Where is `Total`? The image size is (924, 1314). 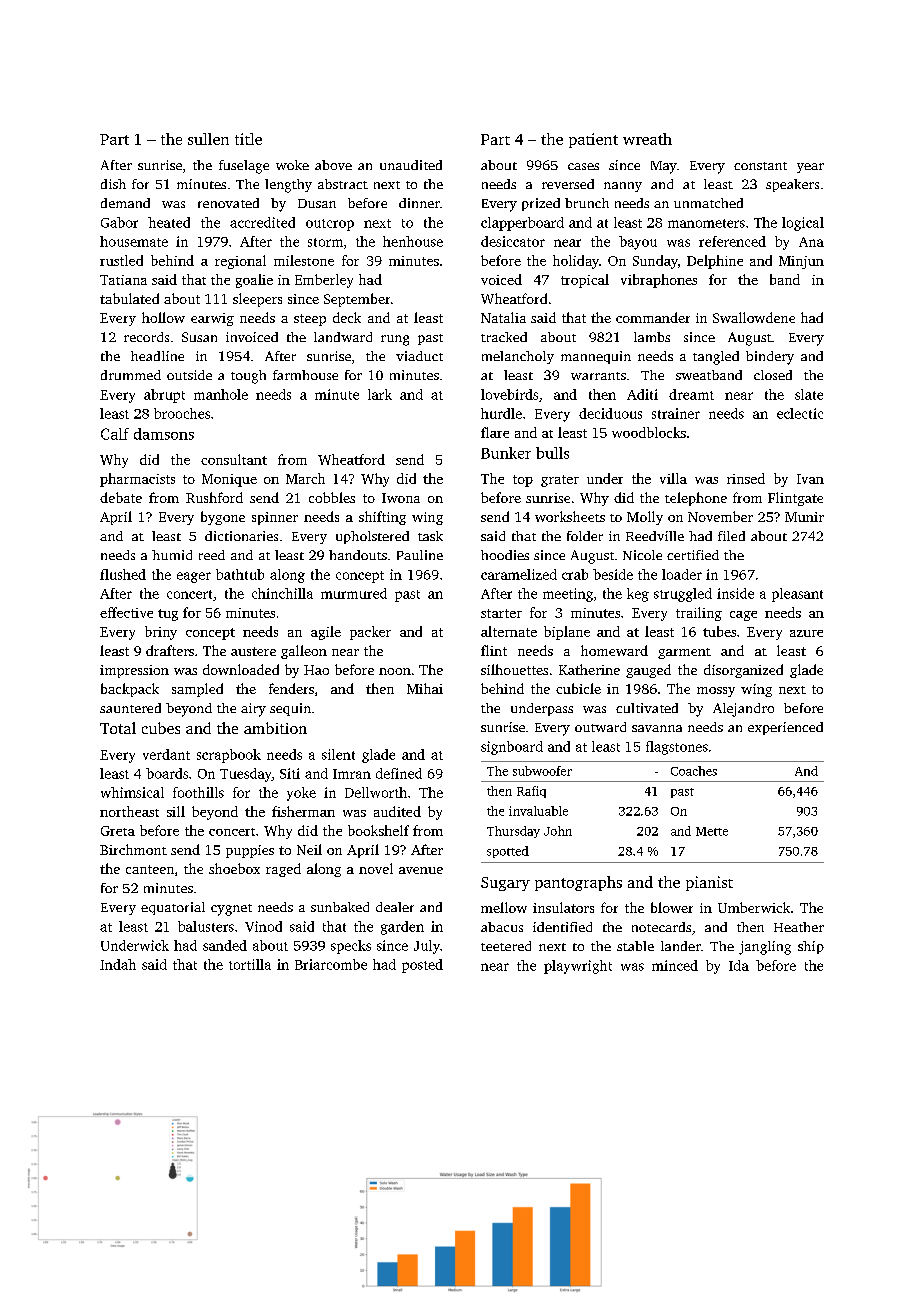
Total is located at coordinates (118, 728).
